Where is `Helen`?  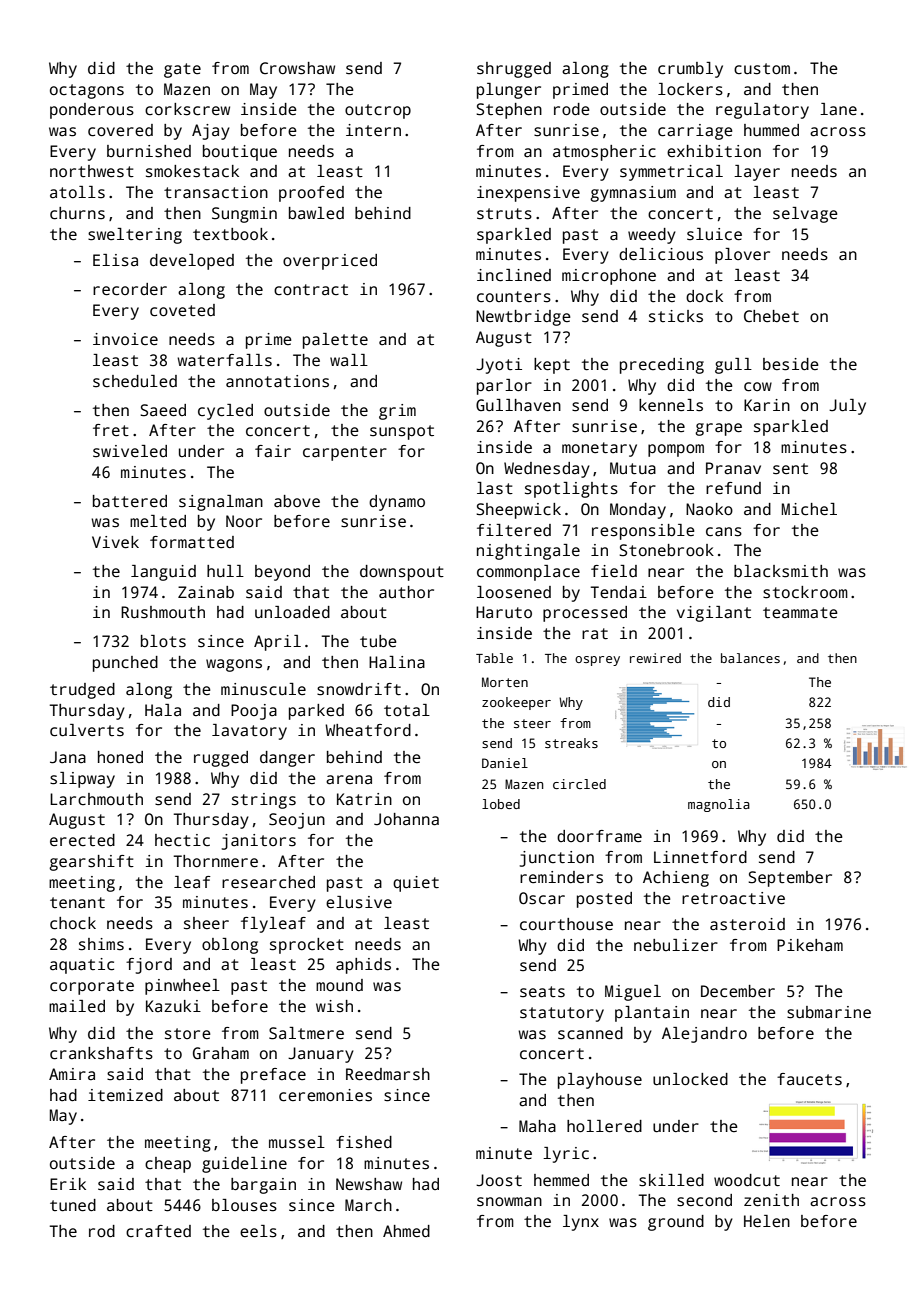
Helen is located at coordinates (767, 1221).
